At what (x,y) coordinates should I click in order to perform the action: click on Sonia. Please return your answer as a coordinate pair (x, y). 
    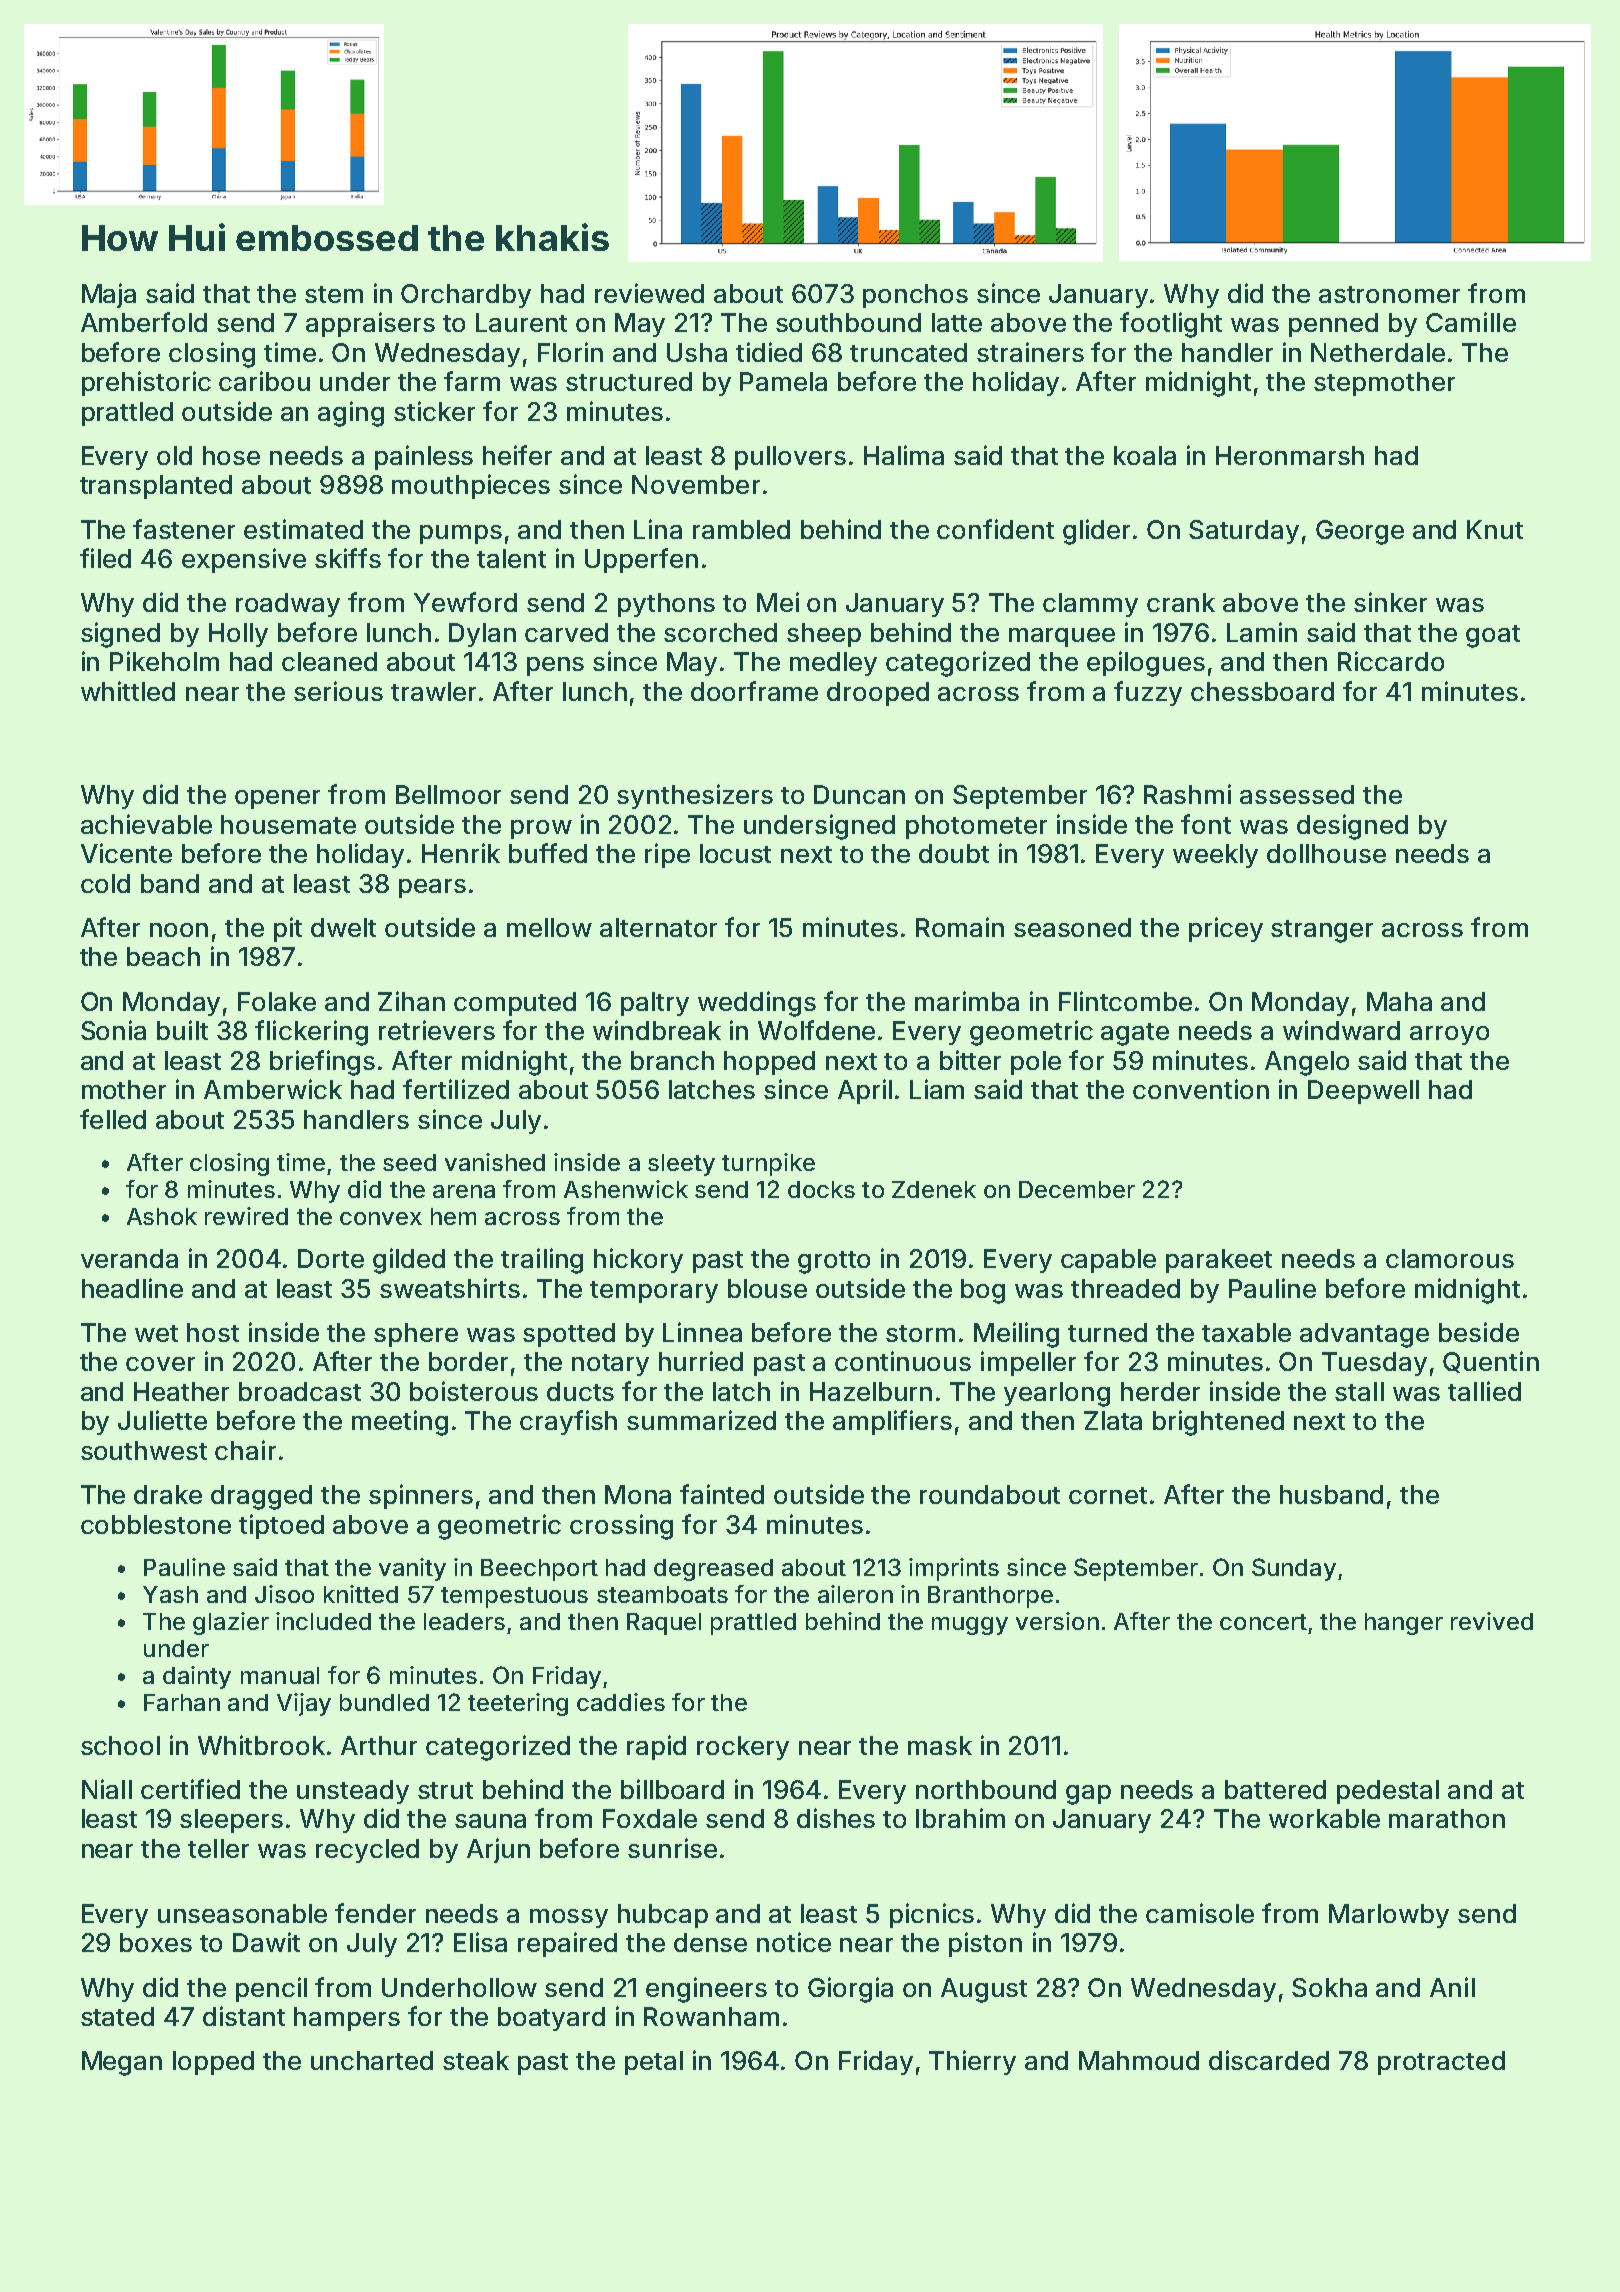
    Looking at the image, I should click on (113, 1030).
